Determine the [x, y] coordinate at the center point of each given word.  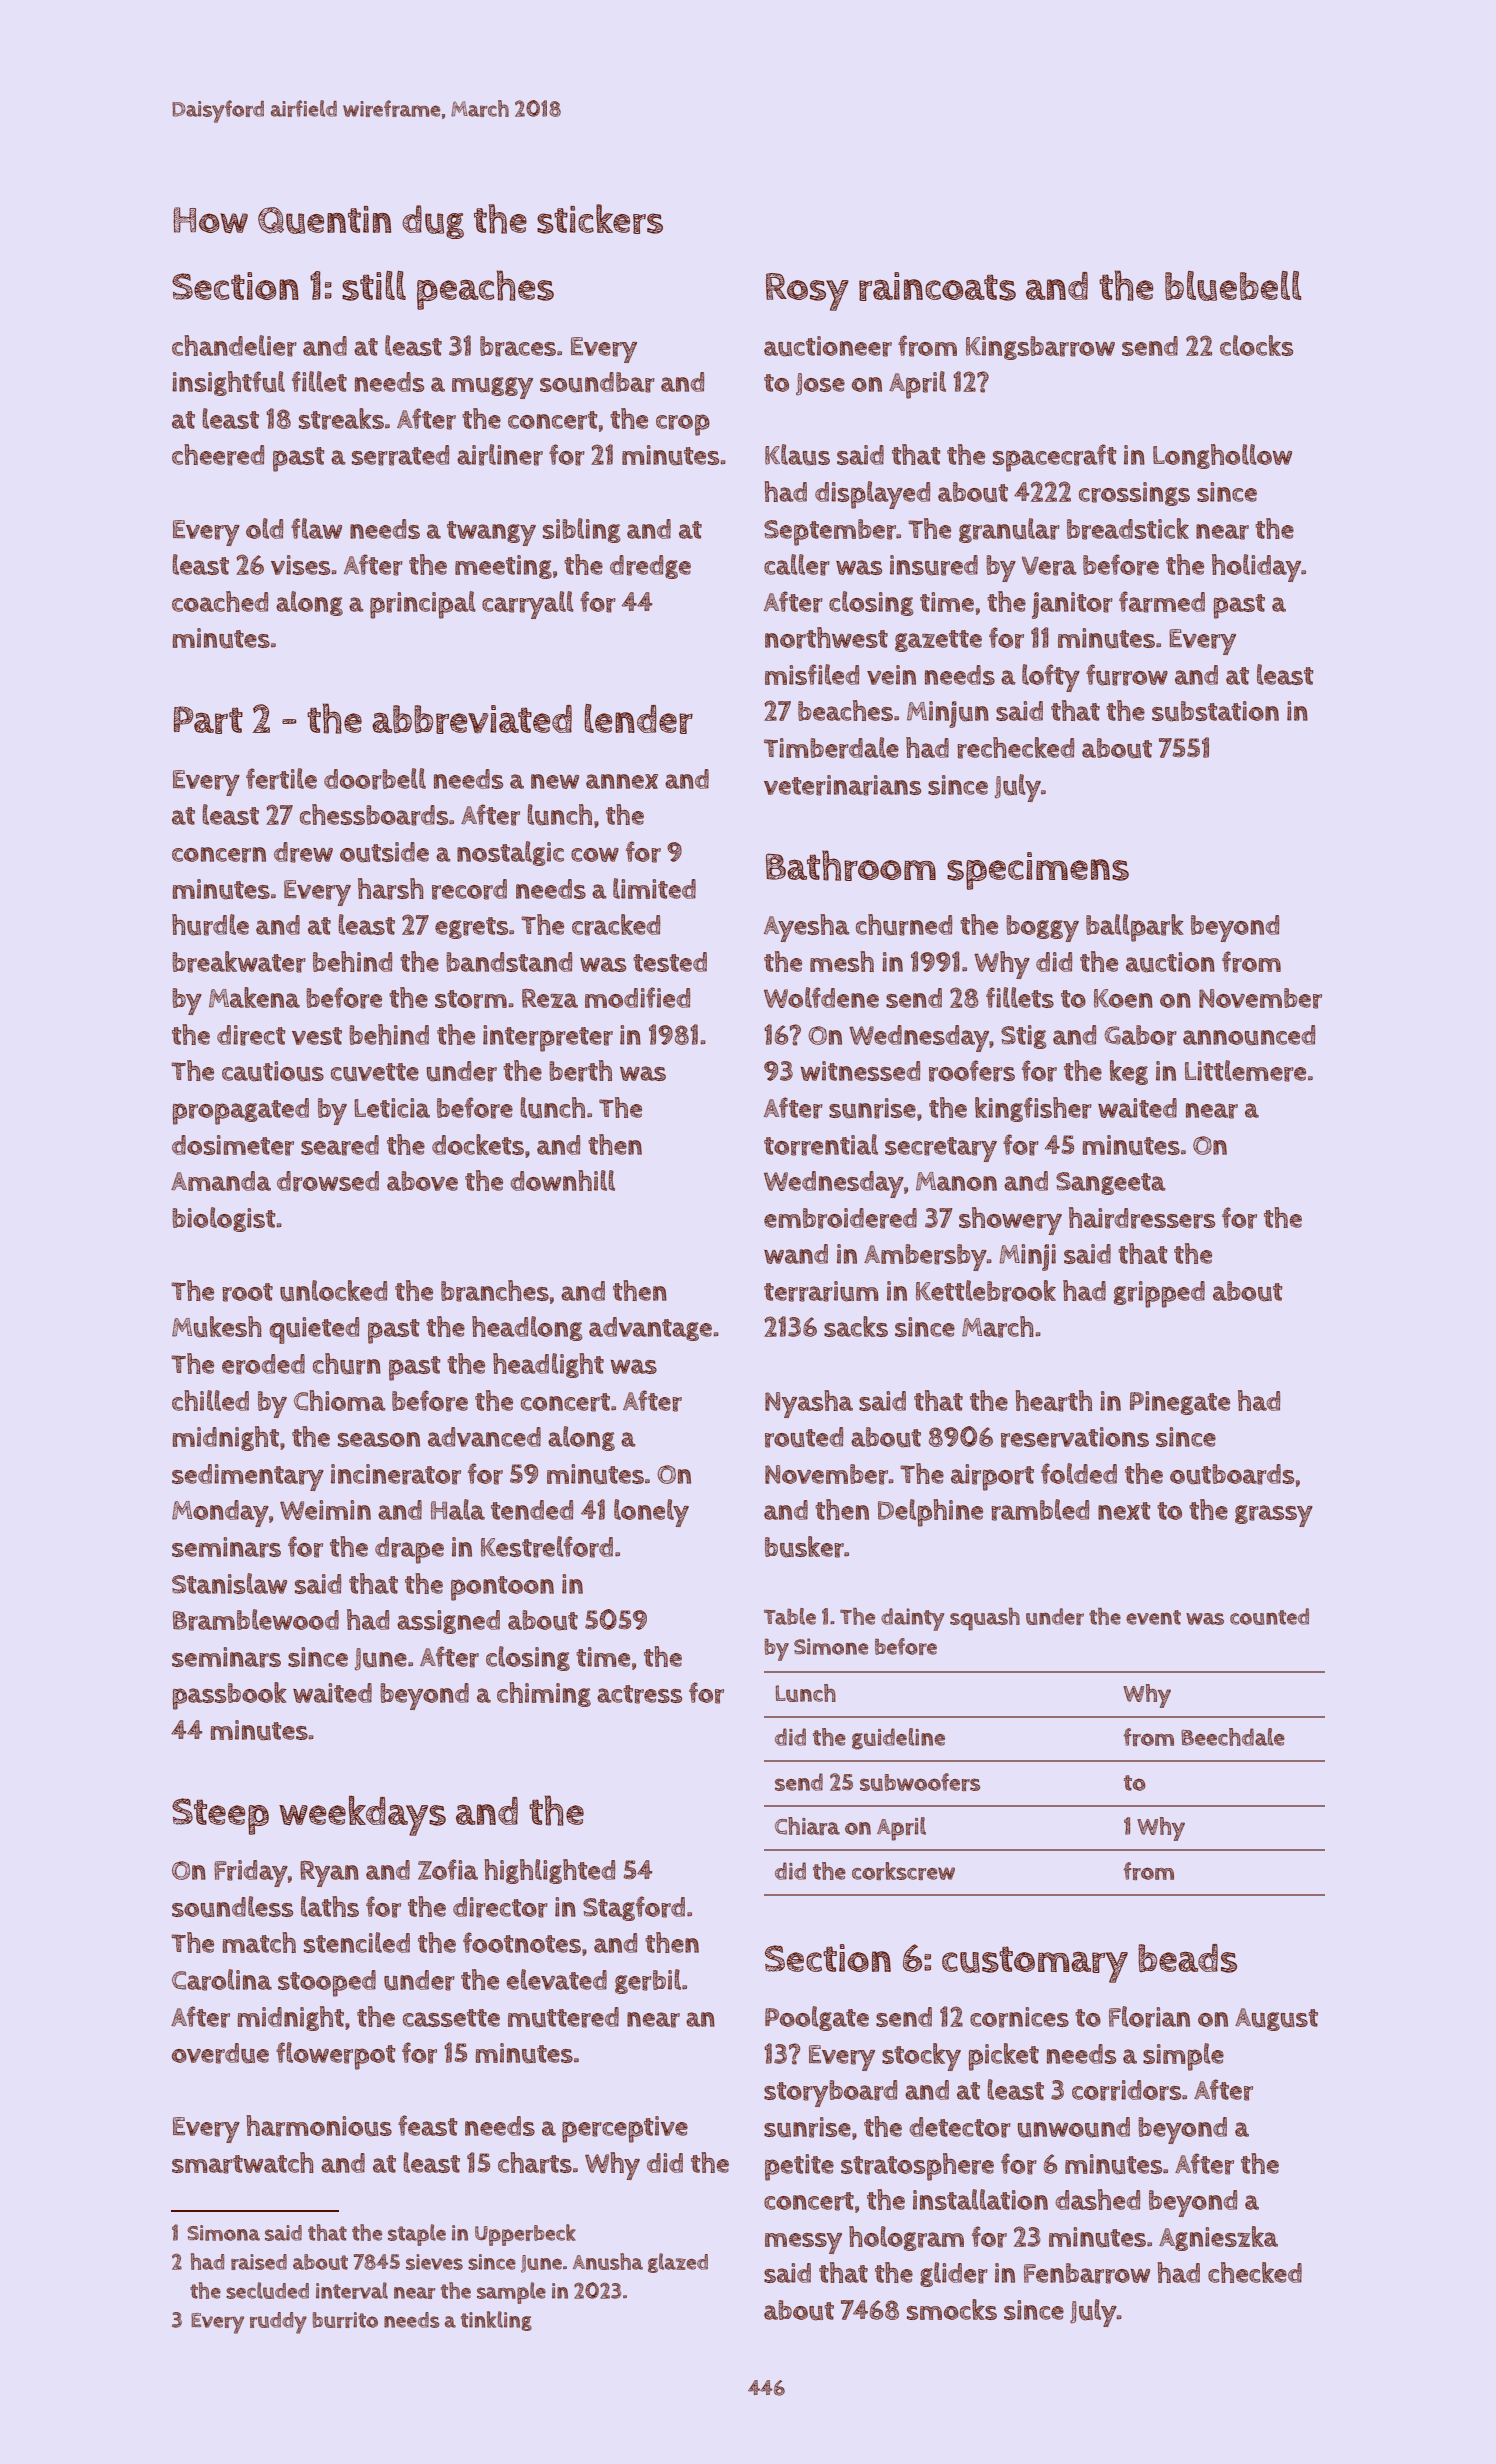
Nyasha [809, 1404]
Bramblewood [256, 1620]
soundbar [597, 382]
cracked [616, 925]
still [374, 286]
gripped [1159, 1294]
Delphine [930, 1513]
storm [471, 999]
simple [1183, 2057]
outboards [1232, 1474]
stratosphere [917, 2167]
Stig [1024, 1037]
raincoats [937, 286]
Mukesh [217, 1327]
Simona [223, 2233]
